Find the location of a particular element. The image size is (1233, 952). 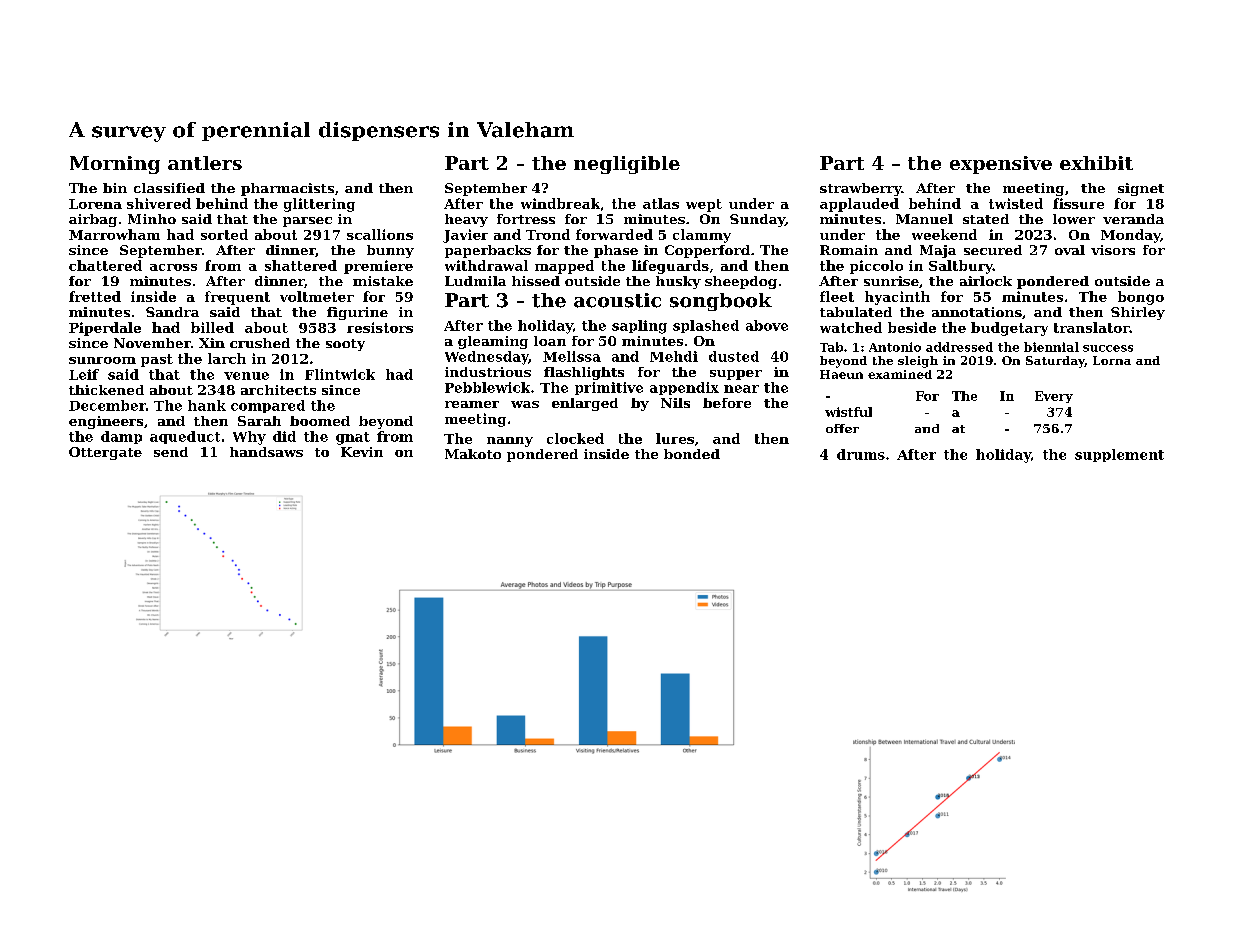

Makoto is located at coordinates (473, 454).
